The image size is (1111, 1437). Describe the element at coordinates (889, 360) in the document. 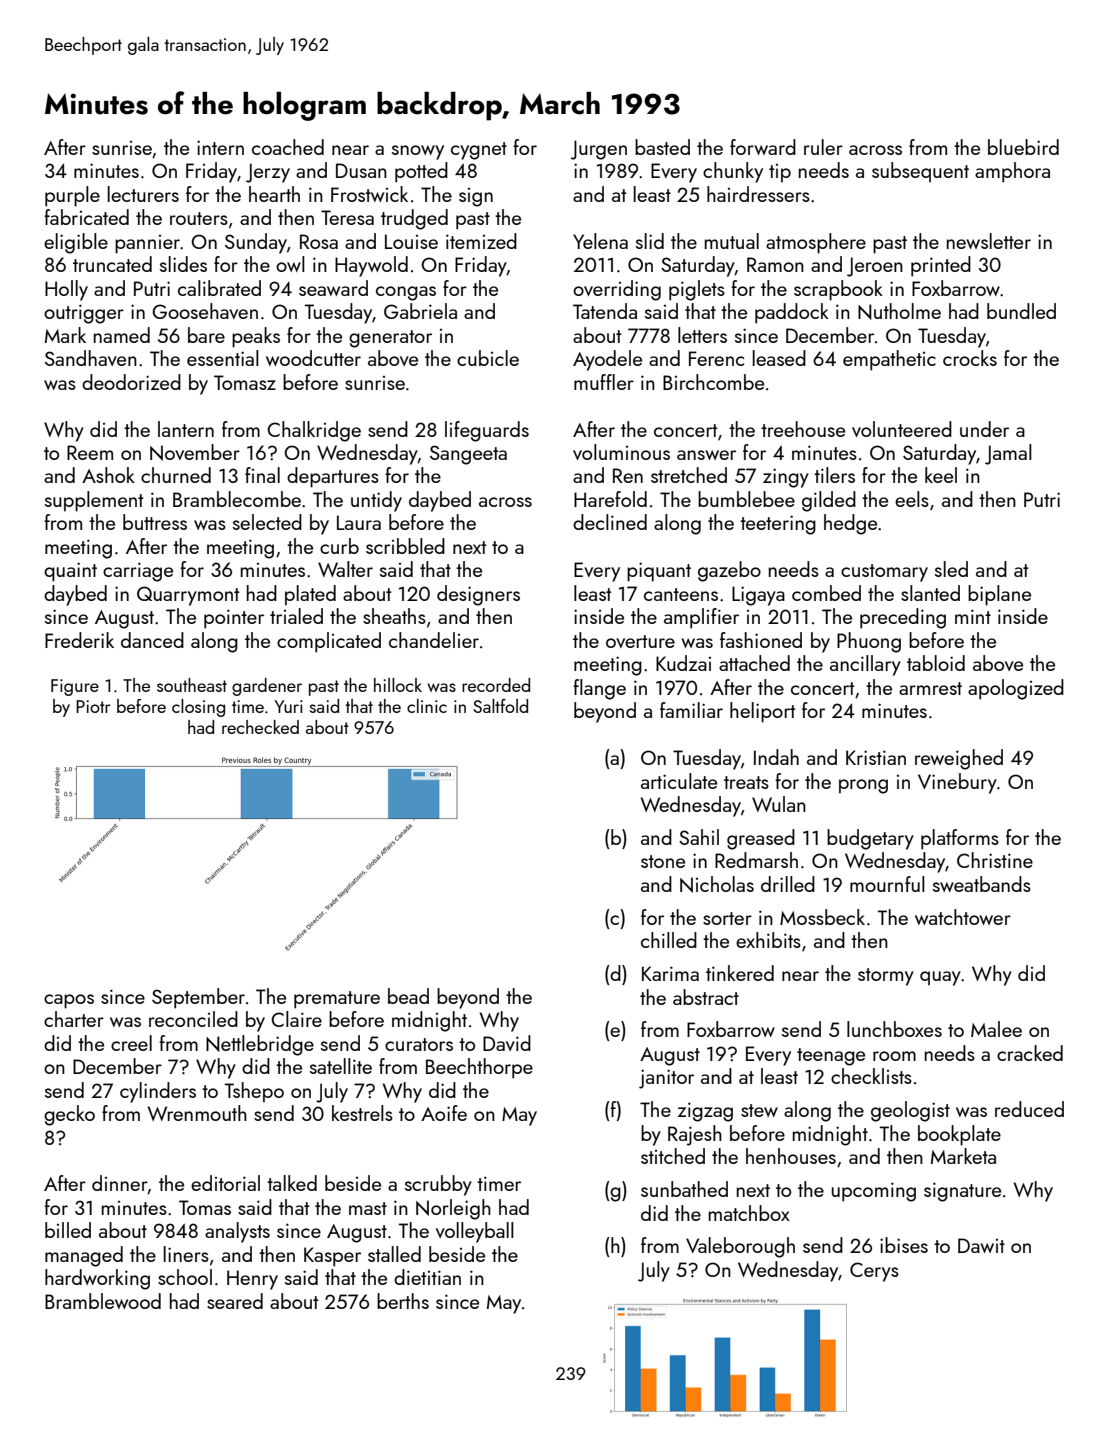

I see `empathetic` at that location.
